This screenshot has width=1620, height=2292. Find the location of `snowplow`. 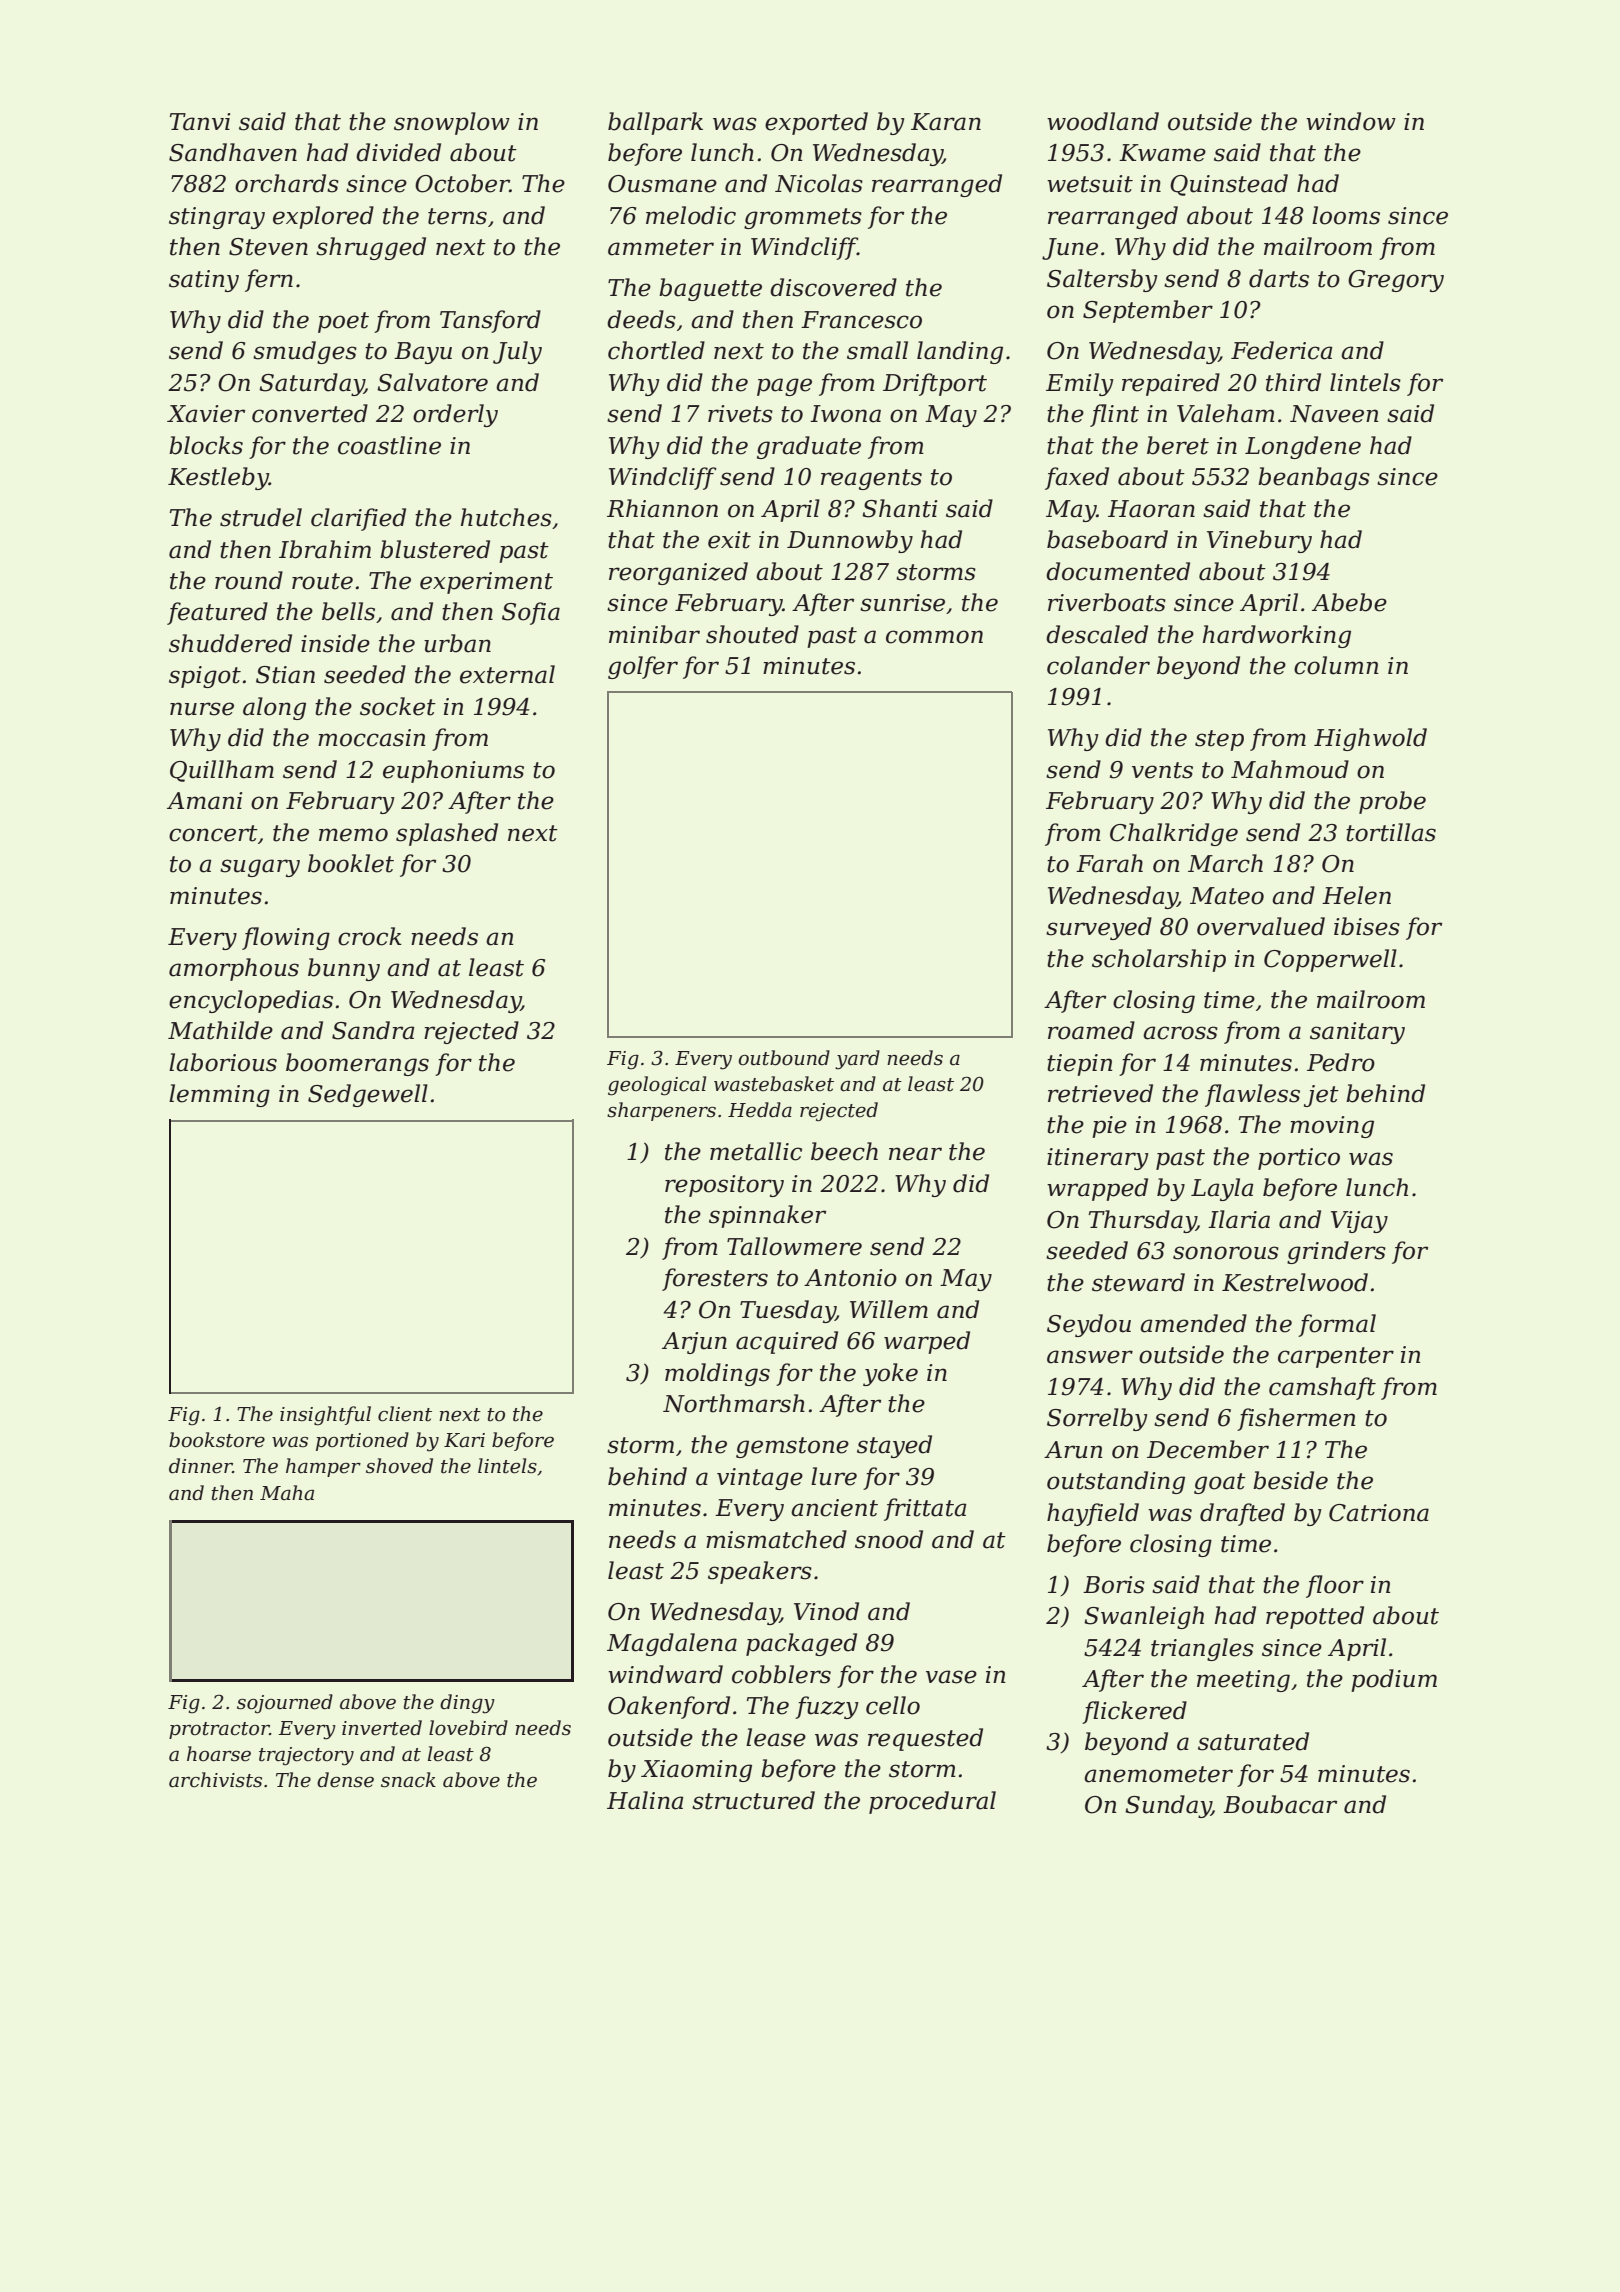

snowplow is located at coordinates (452, 123).
